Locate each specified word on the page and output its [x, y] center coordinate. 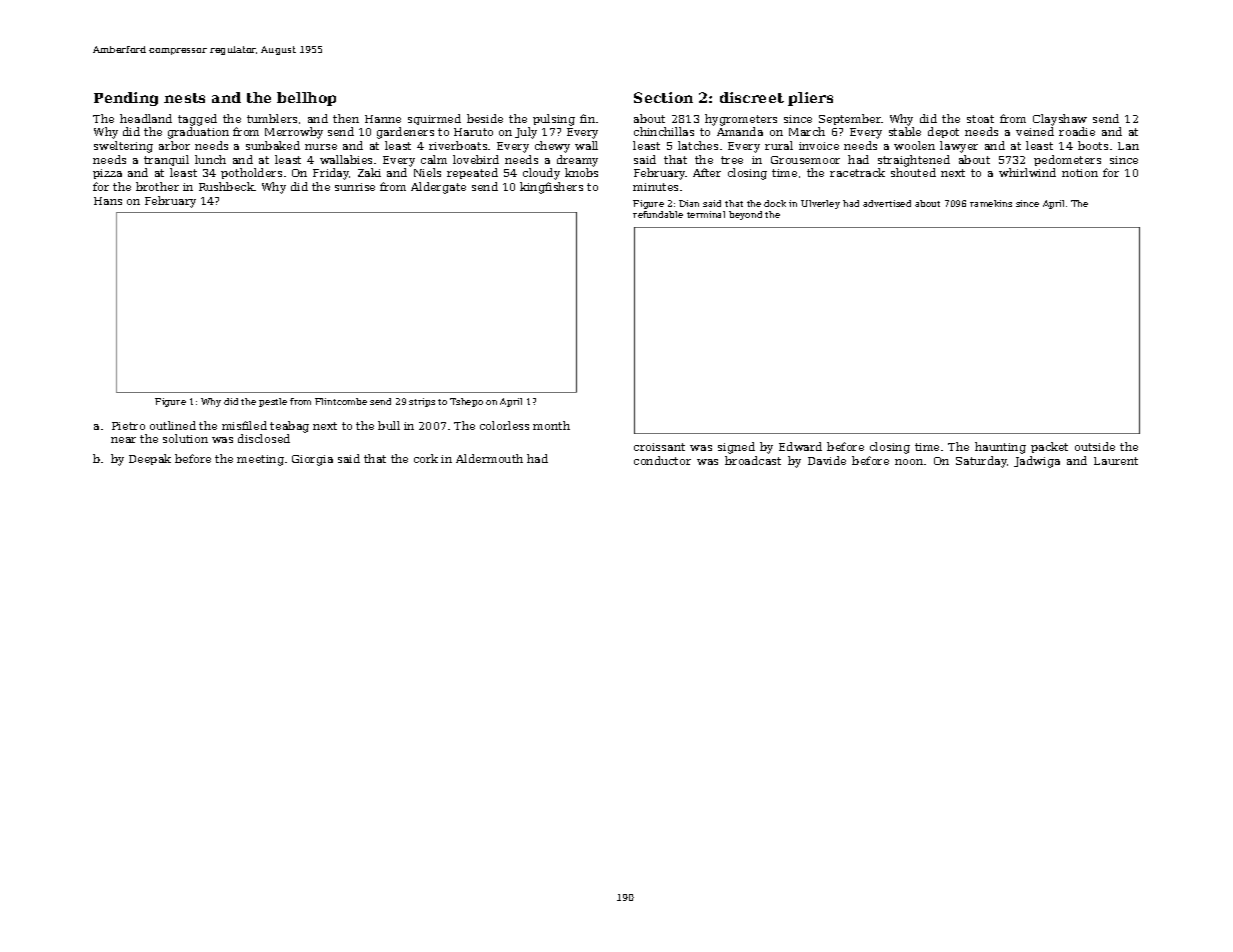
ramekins [991, 203]
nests [184, 98]
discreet [752, 97]
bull [389, 425]
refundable [658, 214]
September [850, 119]
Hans [108, 201]
